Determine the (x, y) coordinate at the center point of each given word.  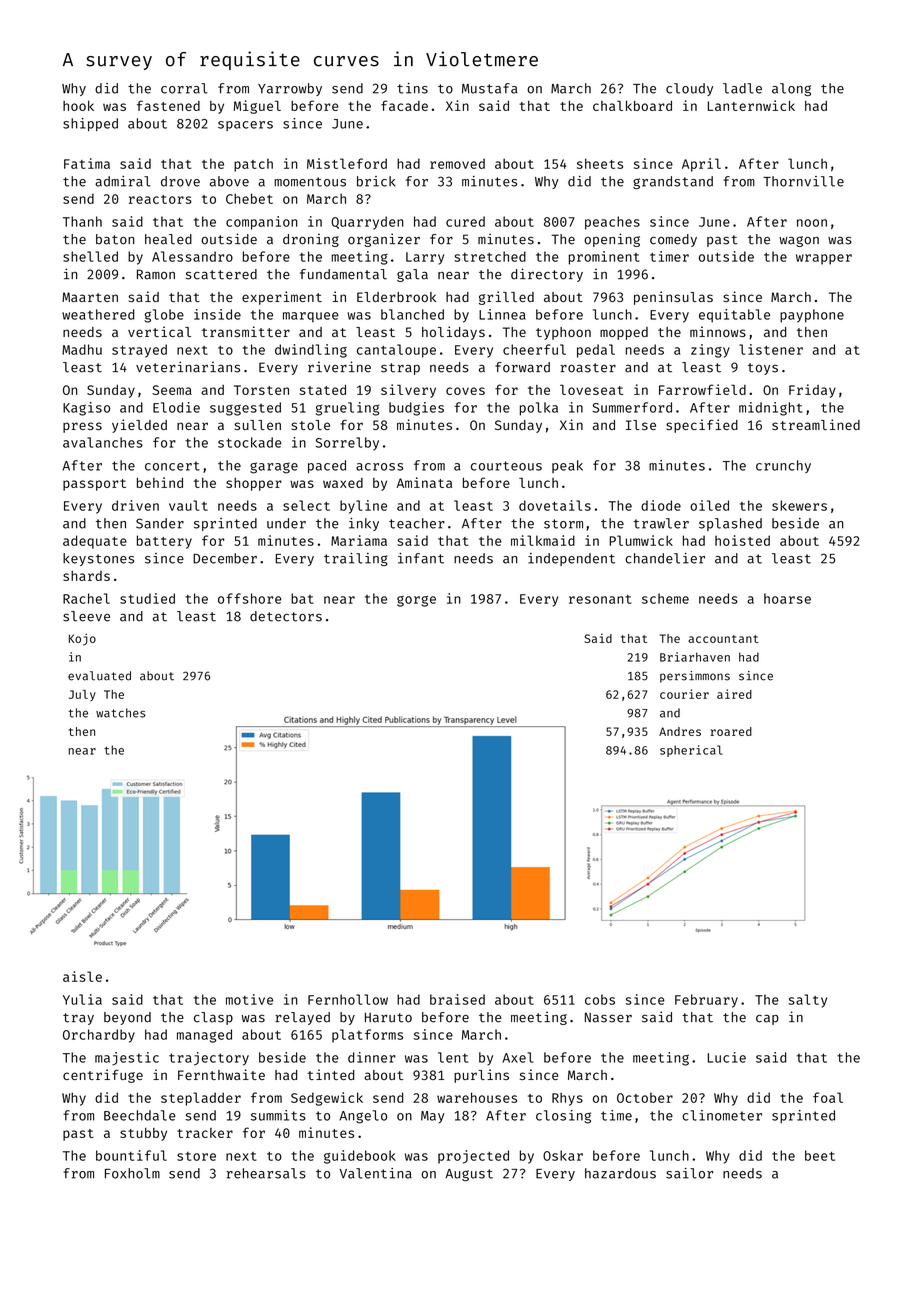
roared (731, 731)
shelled (90, 256)
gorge (416, 601)
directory (547, 275)
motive (249, 999)
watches (121, 713)
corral (184, 88)
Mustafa (490, 88)
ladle (742, 88)
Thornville (803, 181)
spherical (691, 751)
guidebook (360, 1157)
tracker (205, 1133)
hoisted (742, 540)
